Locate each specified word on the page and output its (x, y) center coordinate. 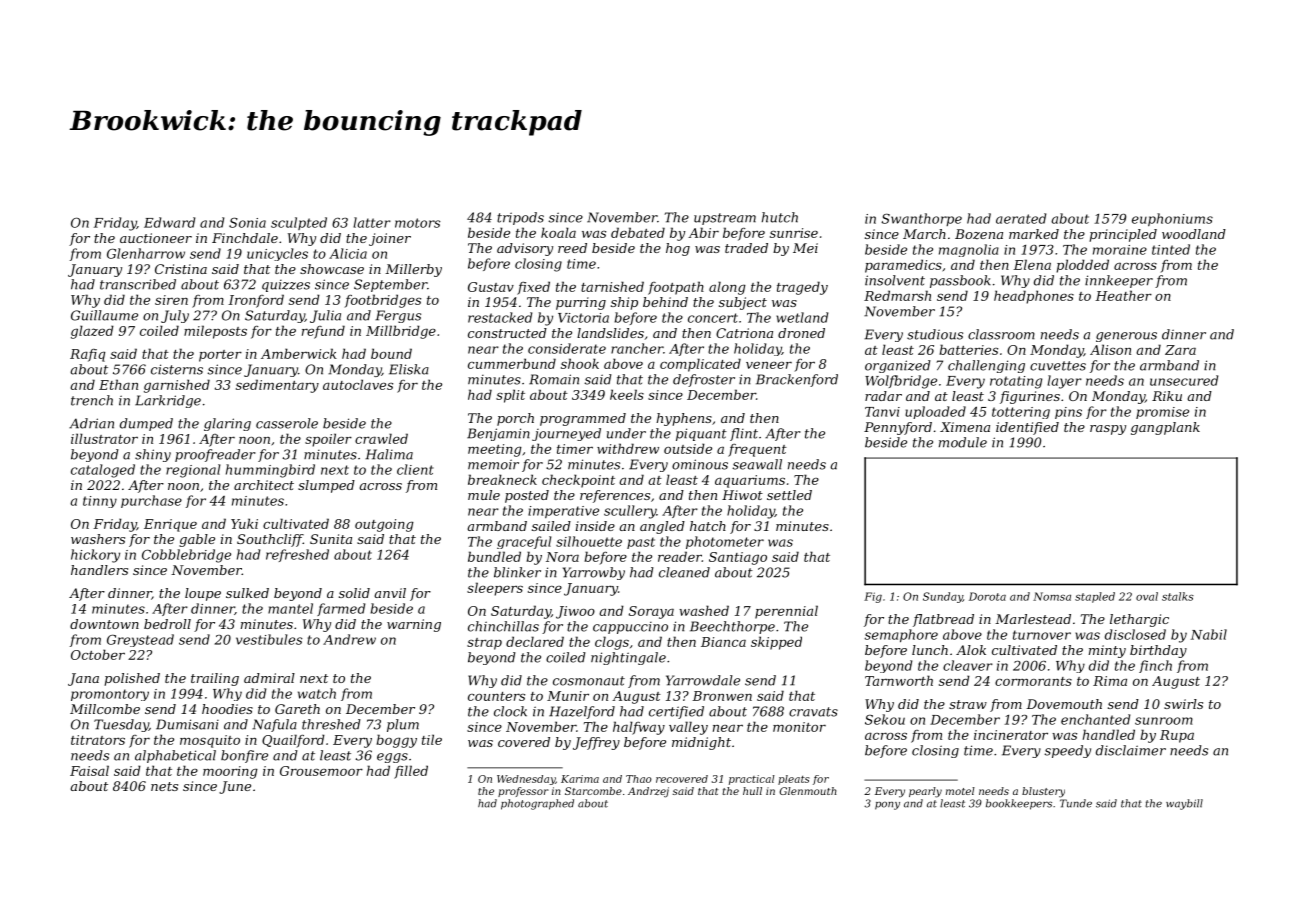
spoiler (328, 440)
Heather (1123, 295)
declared (535, 641)
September (390, 285)
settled (789, 495)
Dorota (987, 596)
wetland (802, 317)
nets (164, 786)
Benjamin (498, 434)
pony (887, 805)
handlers (99, 570)
